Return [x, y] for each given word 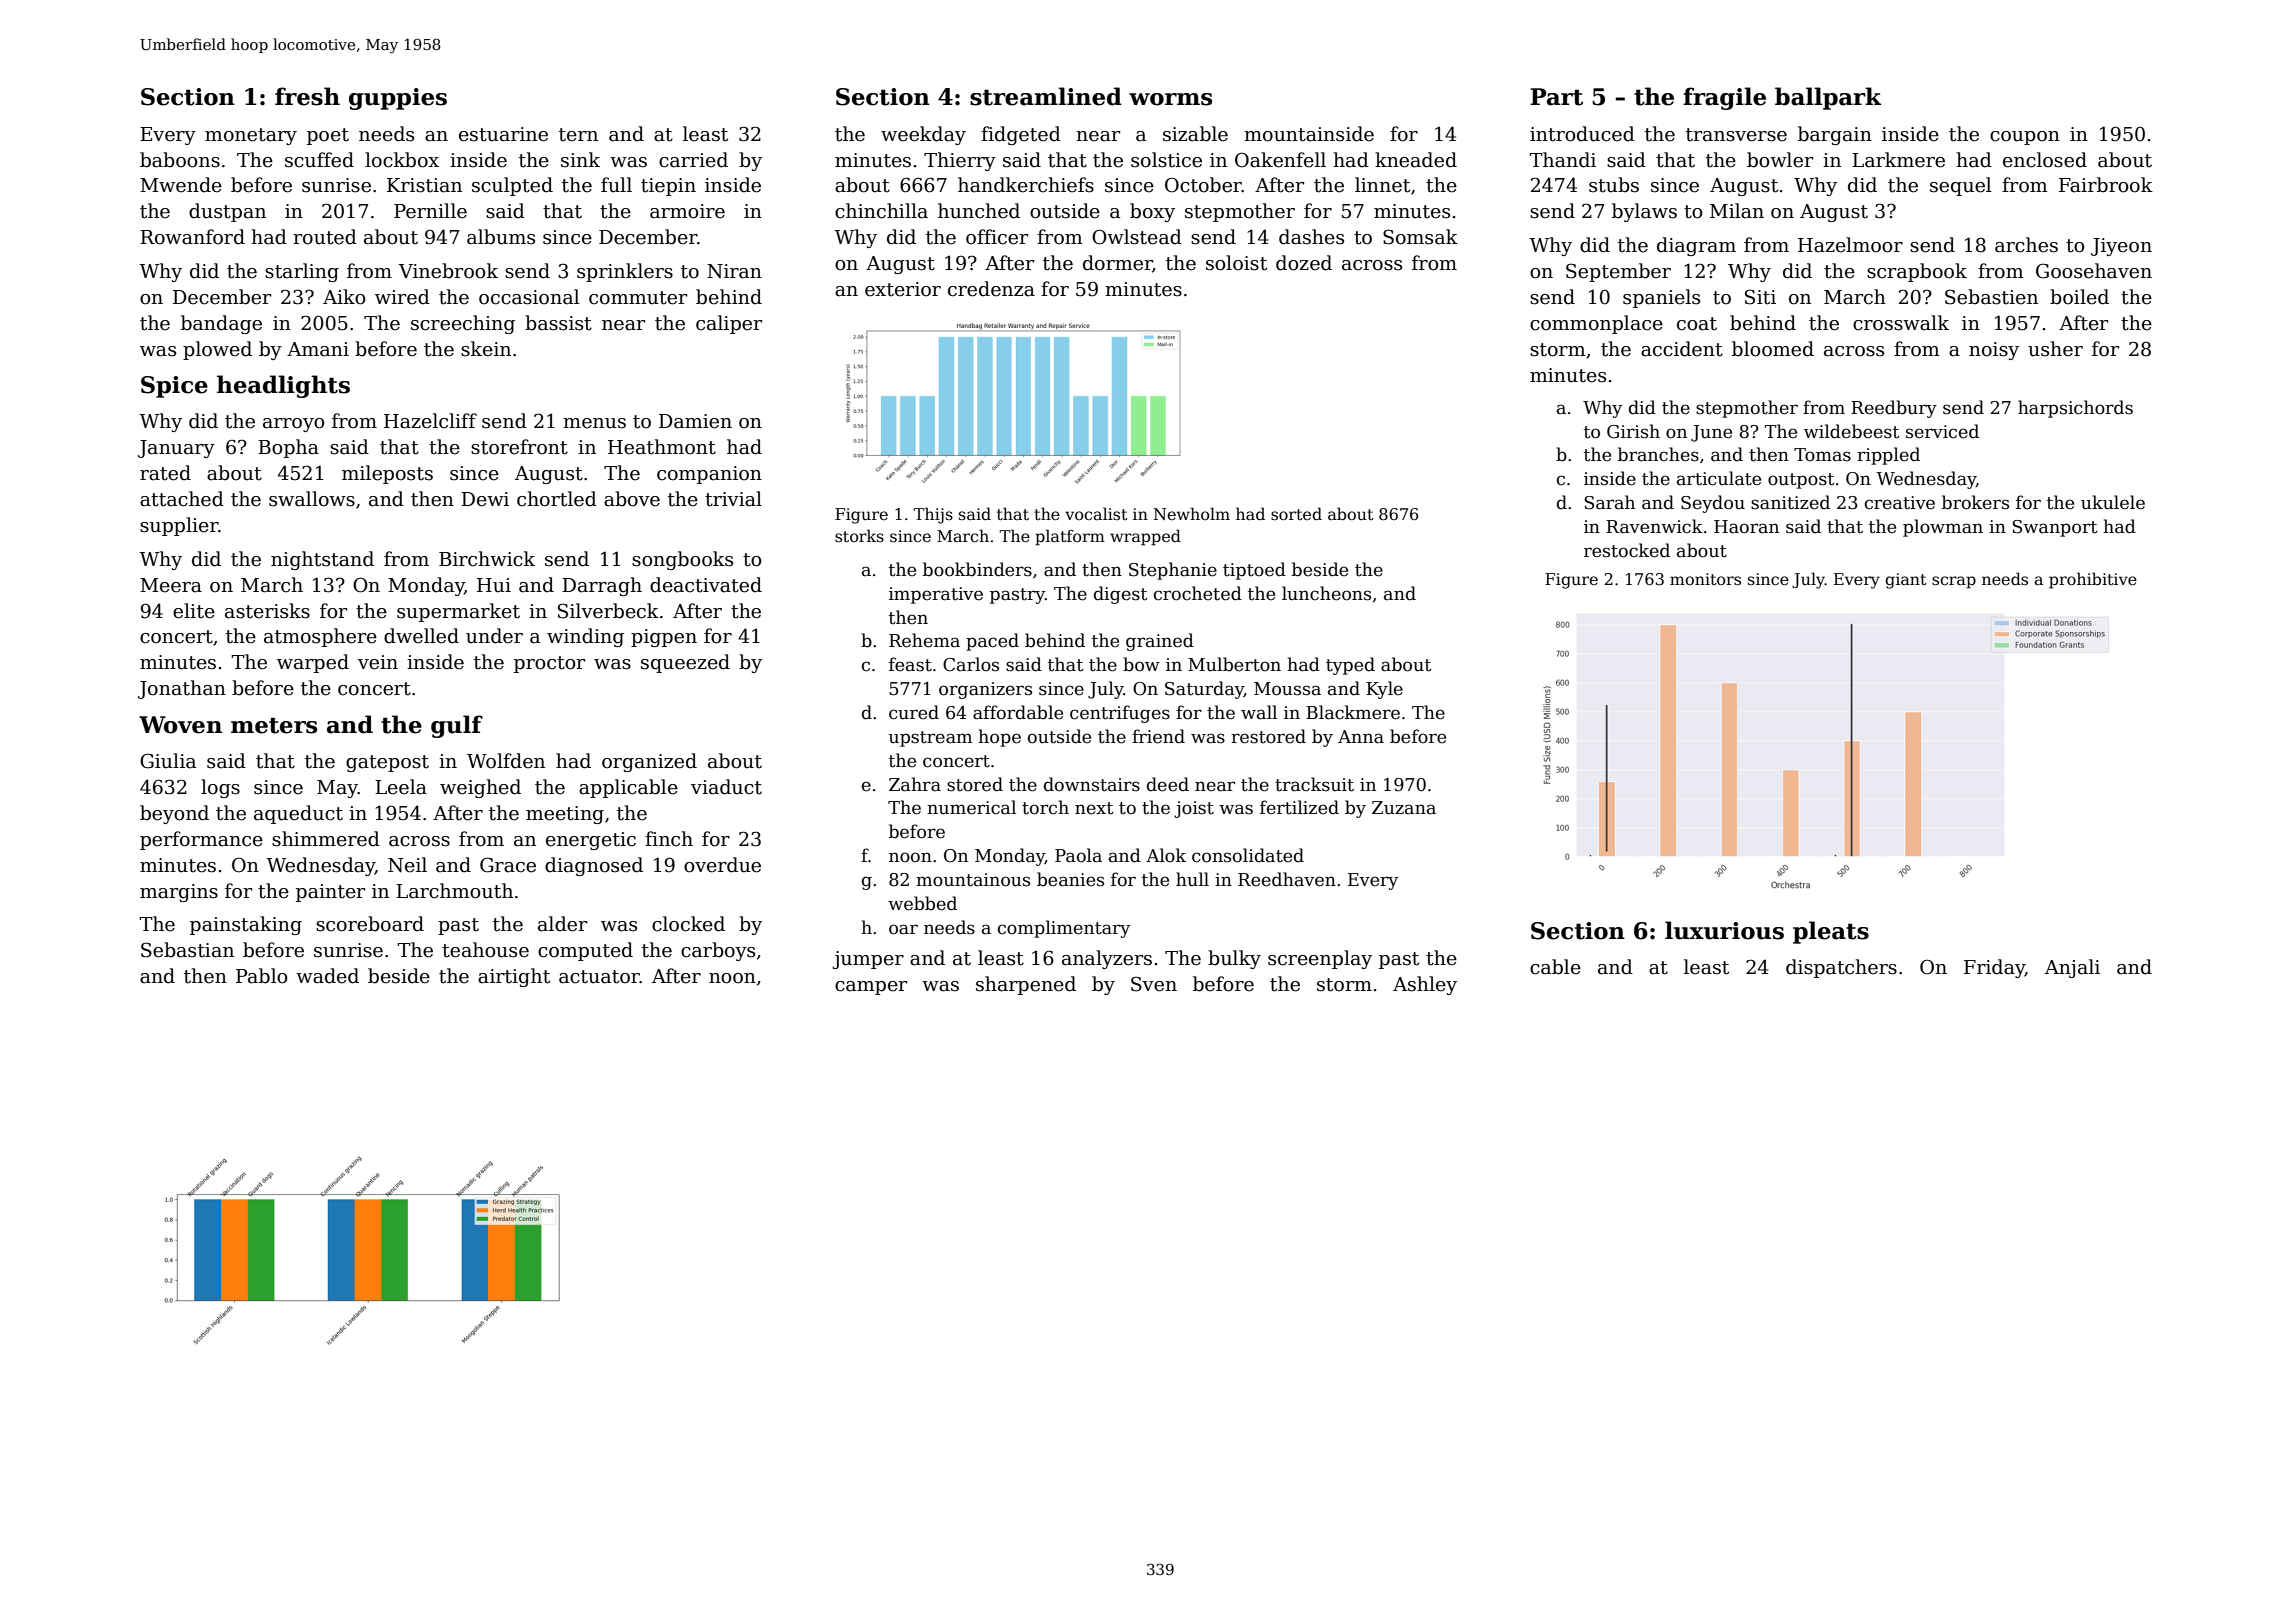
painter [330, 893]
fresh [307, 96]
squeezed [685, 663]
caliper [729, 324]
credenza [991, 289]
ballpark [1828, 98]
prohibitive [2093, 580]
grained [1160, 642]
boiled [2079, 297]
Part [1556, 97]
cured [914, 712]
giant [1906, 581]
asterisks [267, 611]
